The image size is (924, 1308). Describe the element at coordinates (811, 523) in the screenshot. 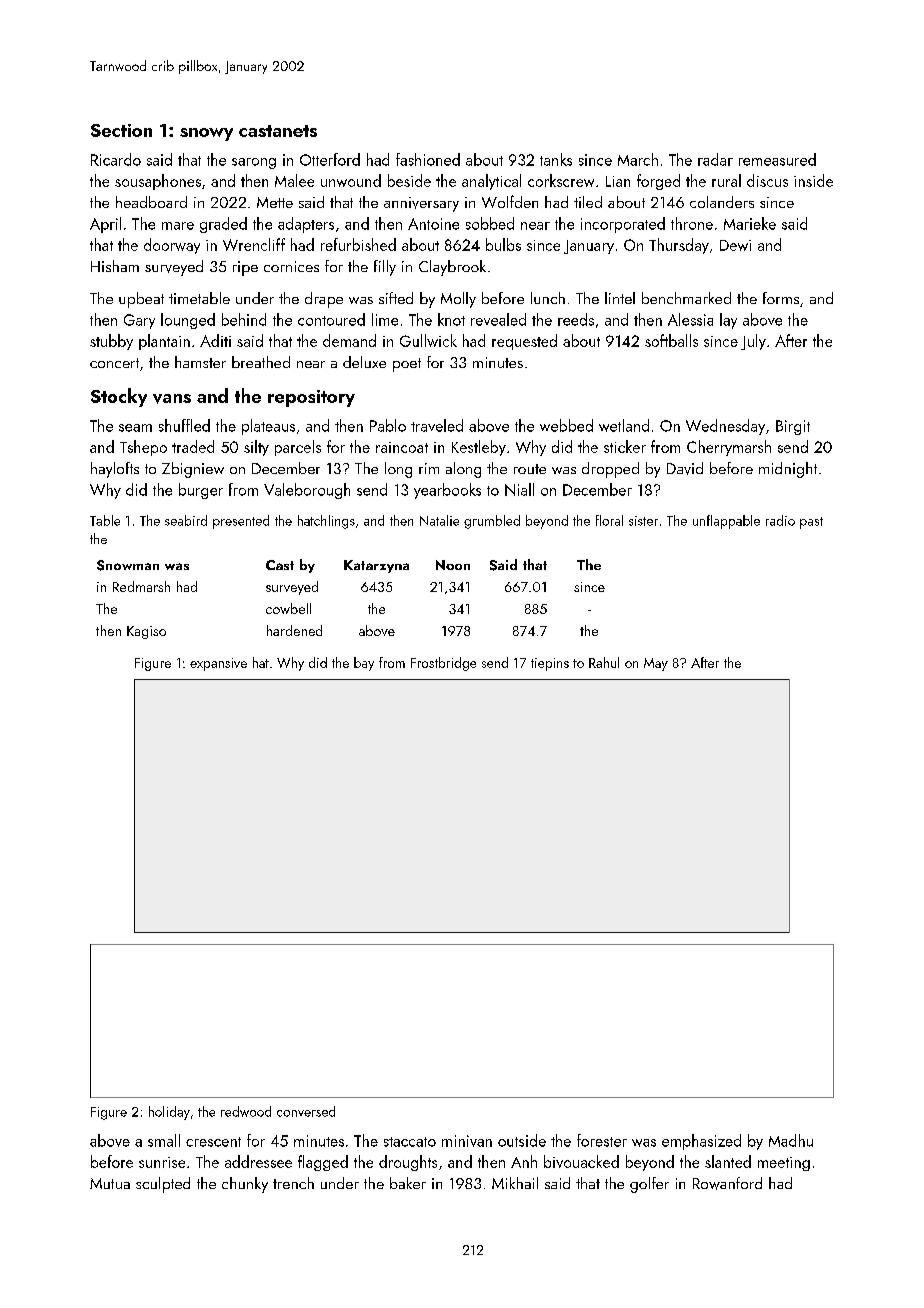

I see `past` at that location.
